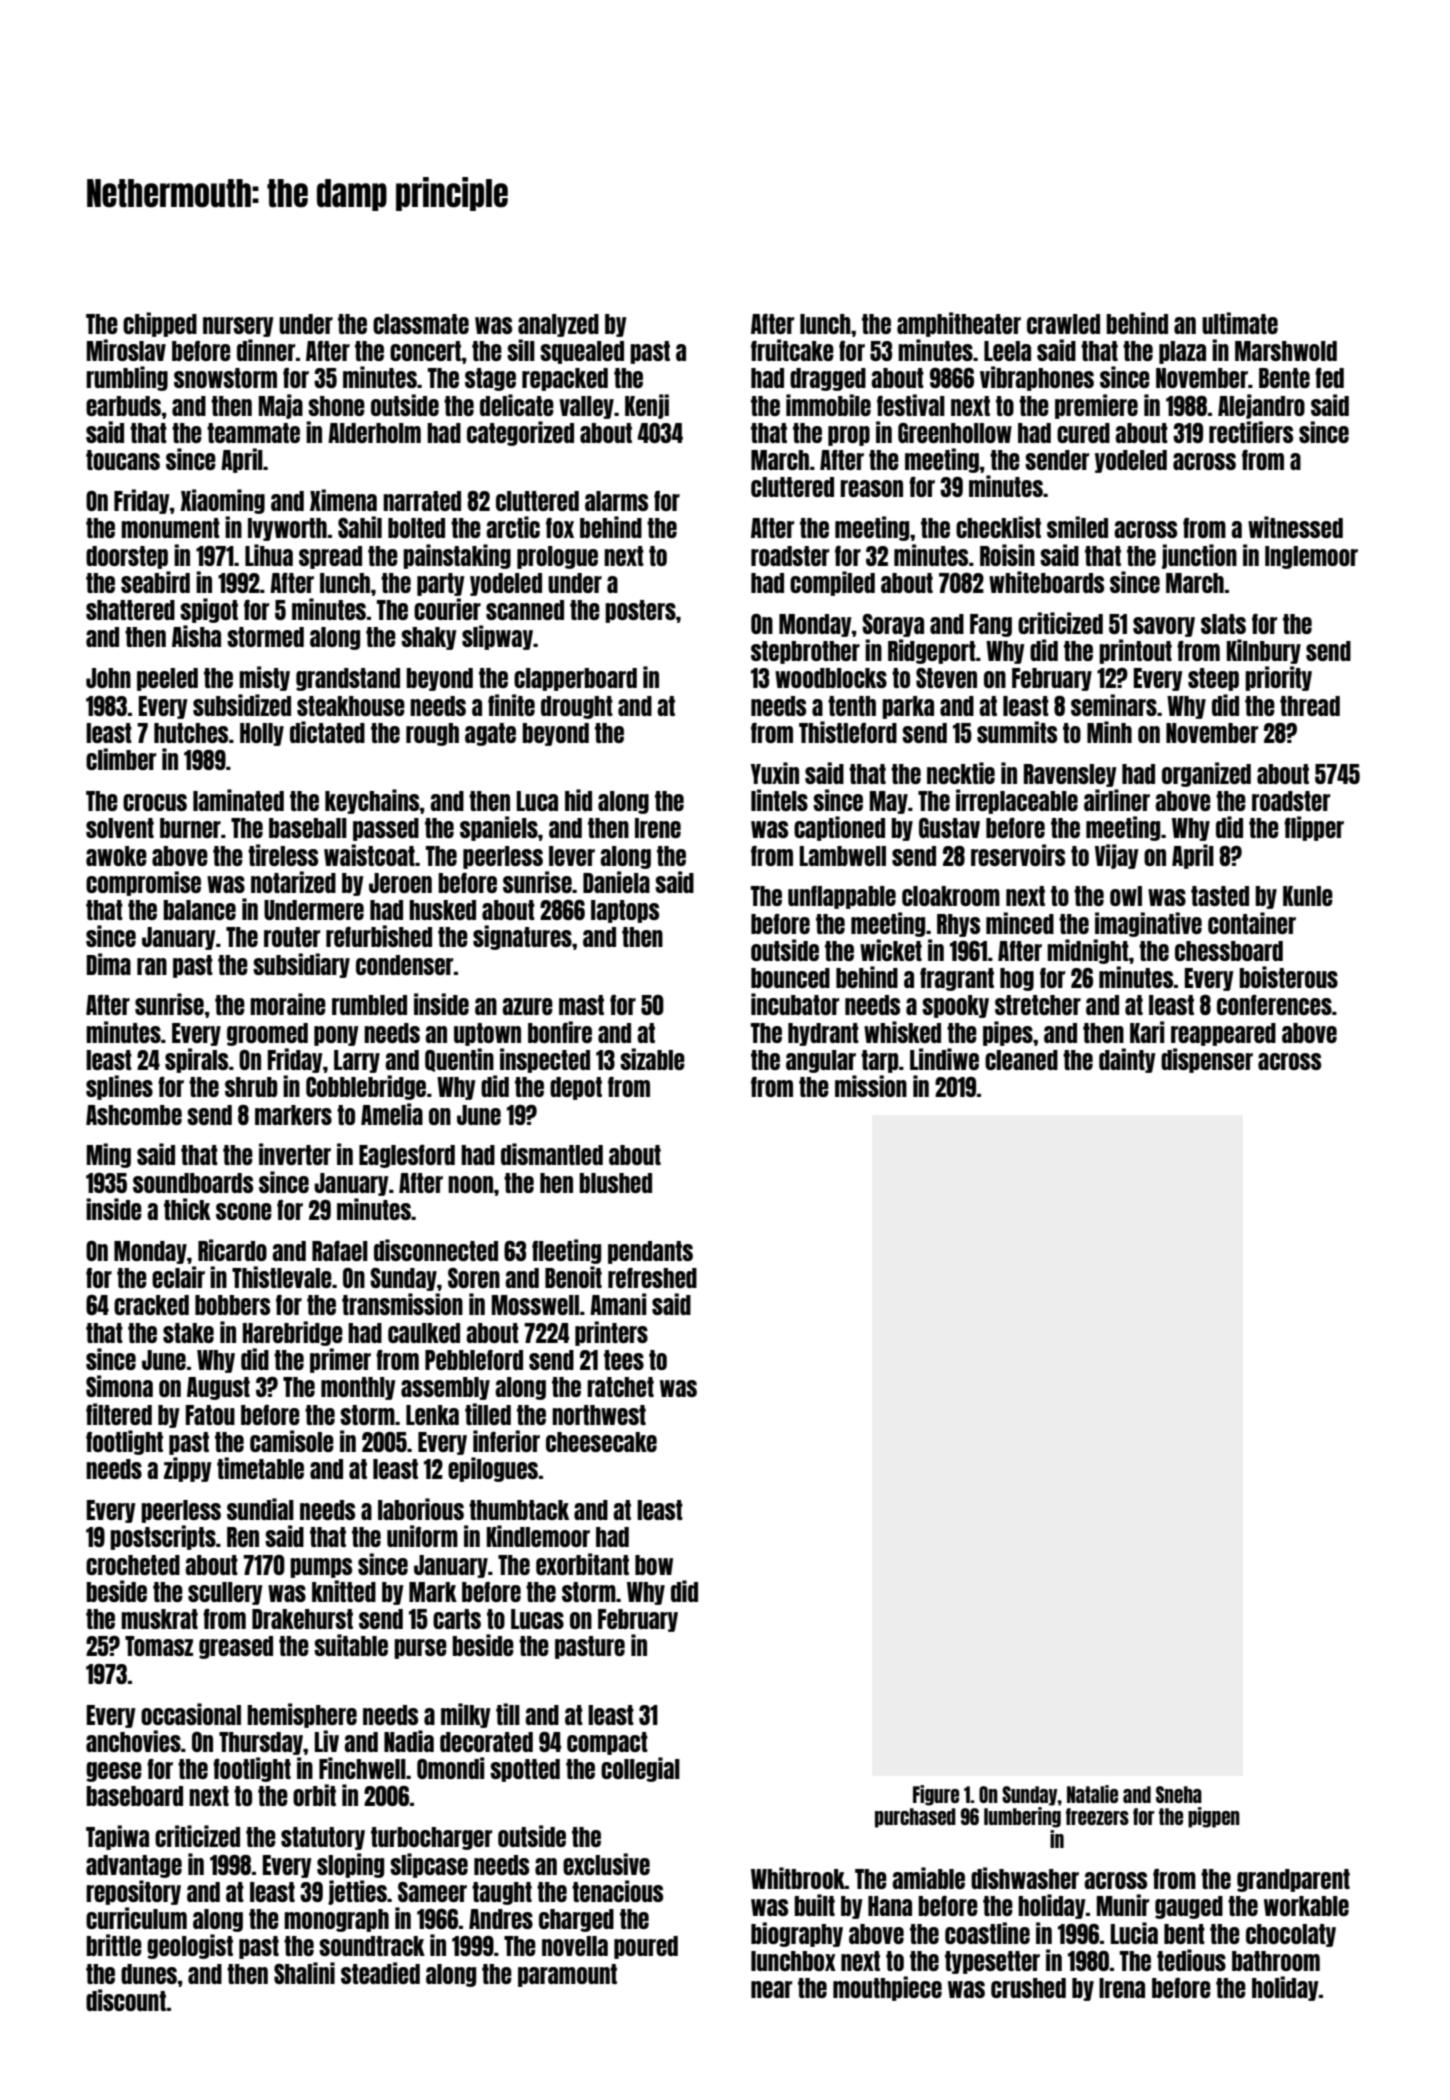 This image has width=1450, height=2100. What do you see at coordinates (640, 611) in the image?
I see `posters` at bounding box center [640, 611].
